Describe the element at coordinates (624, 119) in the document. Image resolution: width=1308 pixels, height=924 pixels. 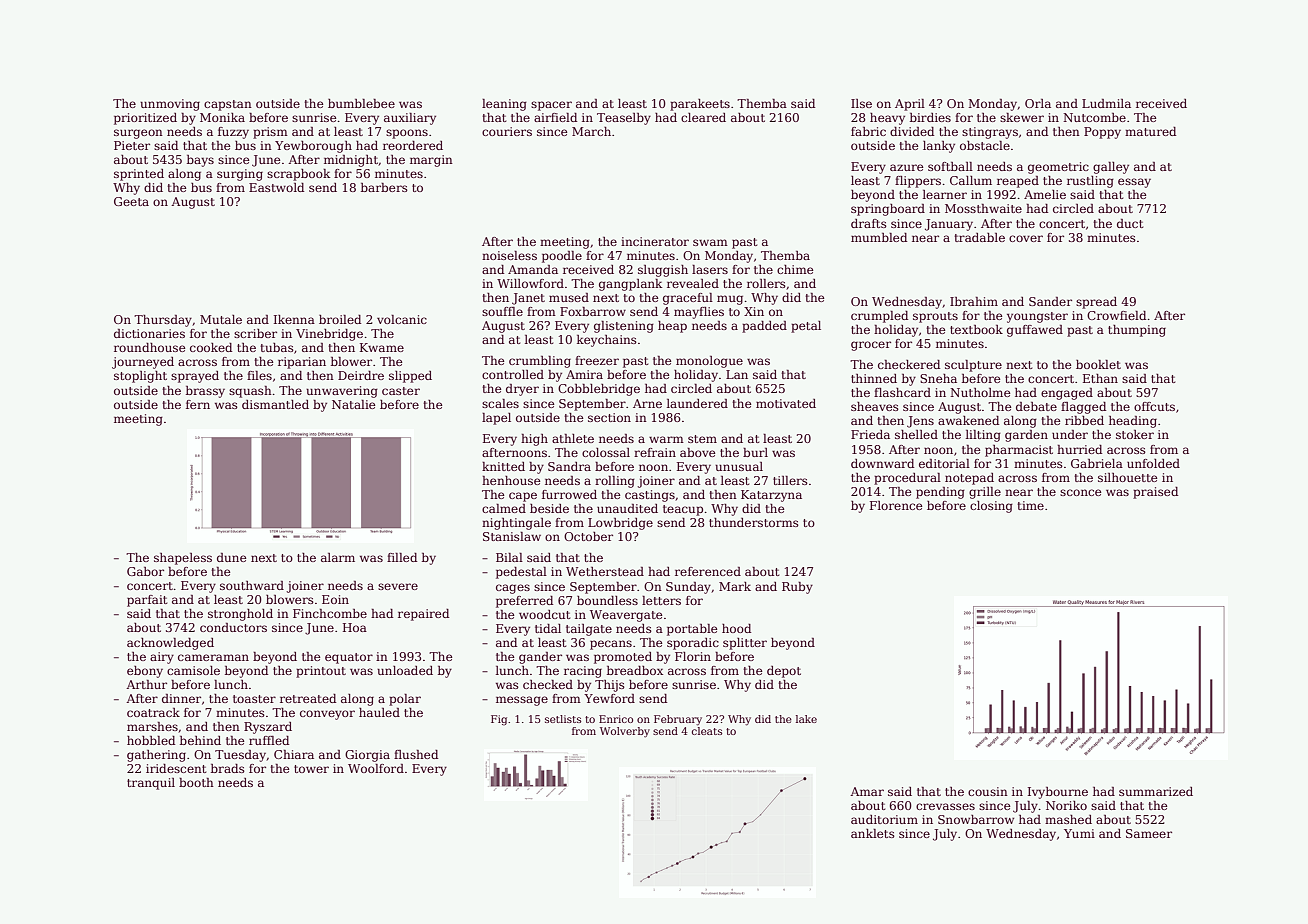
I see `Teaselby` at that location.
